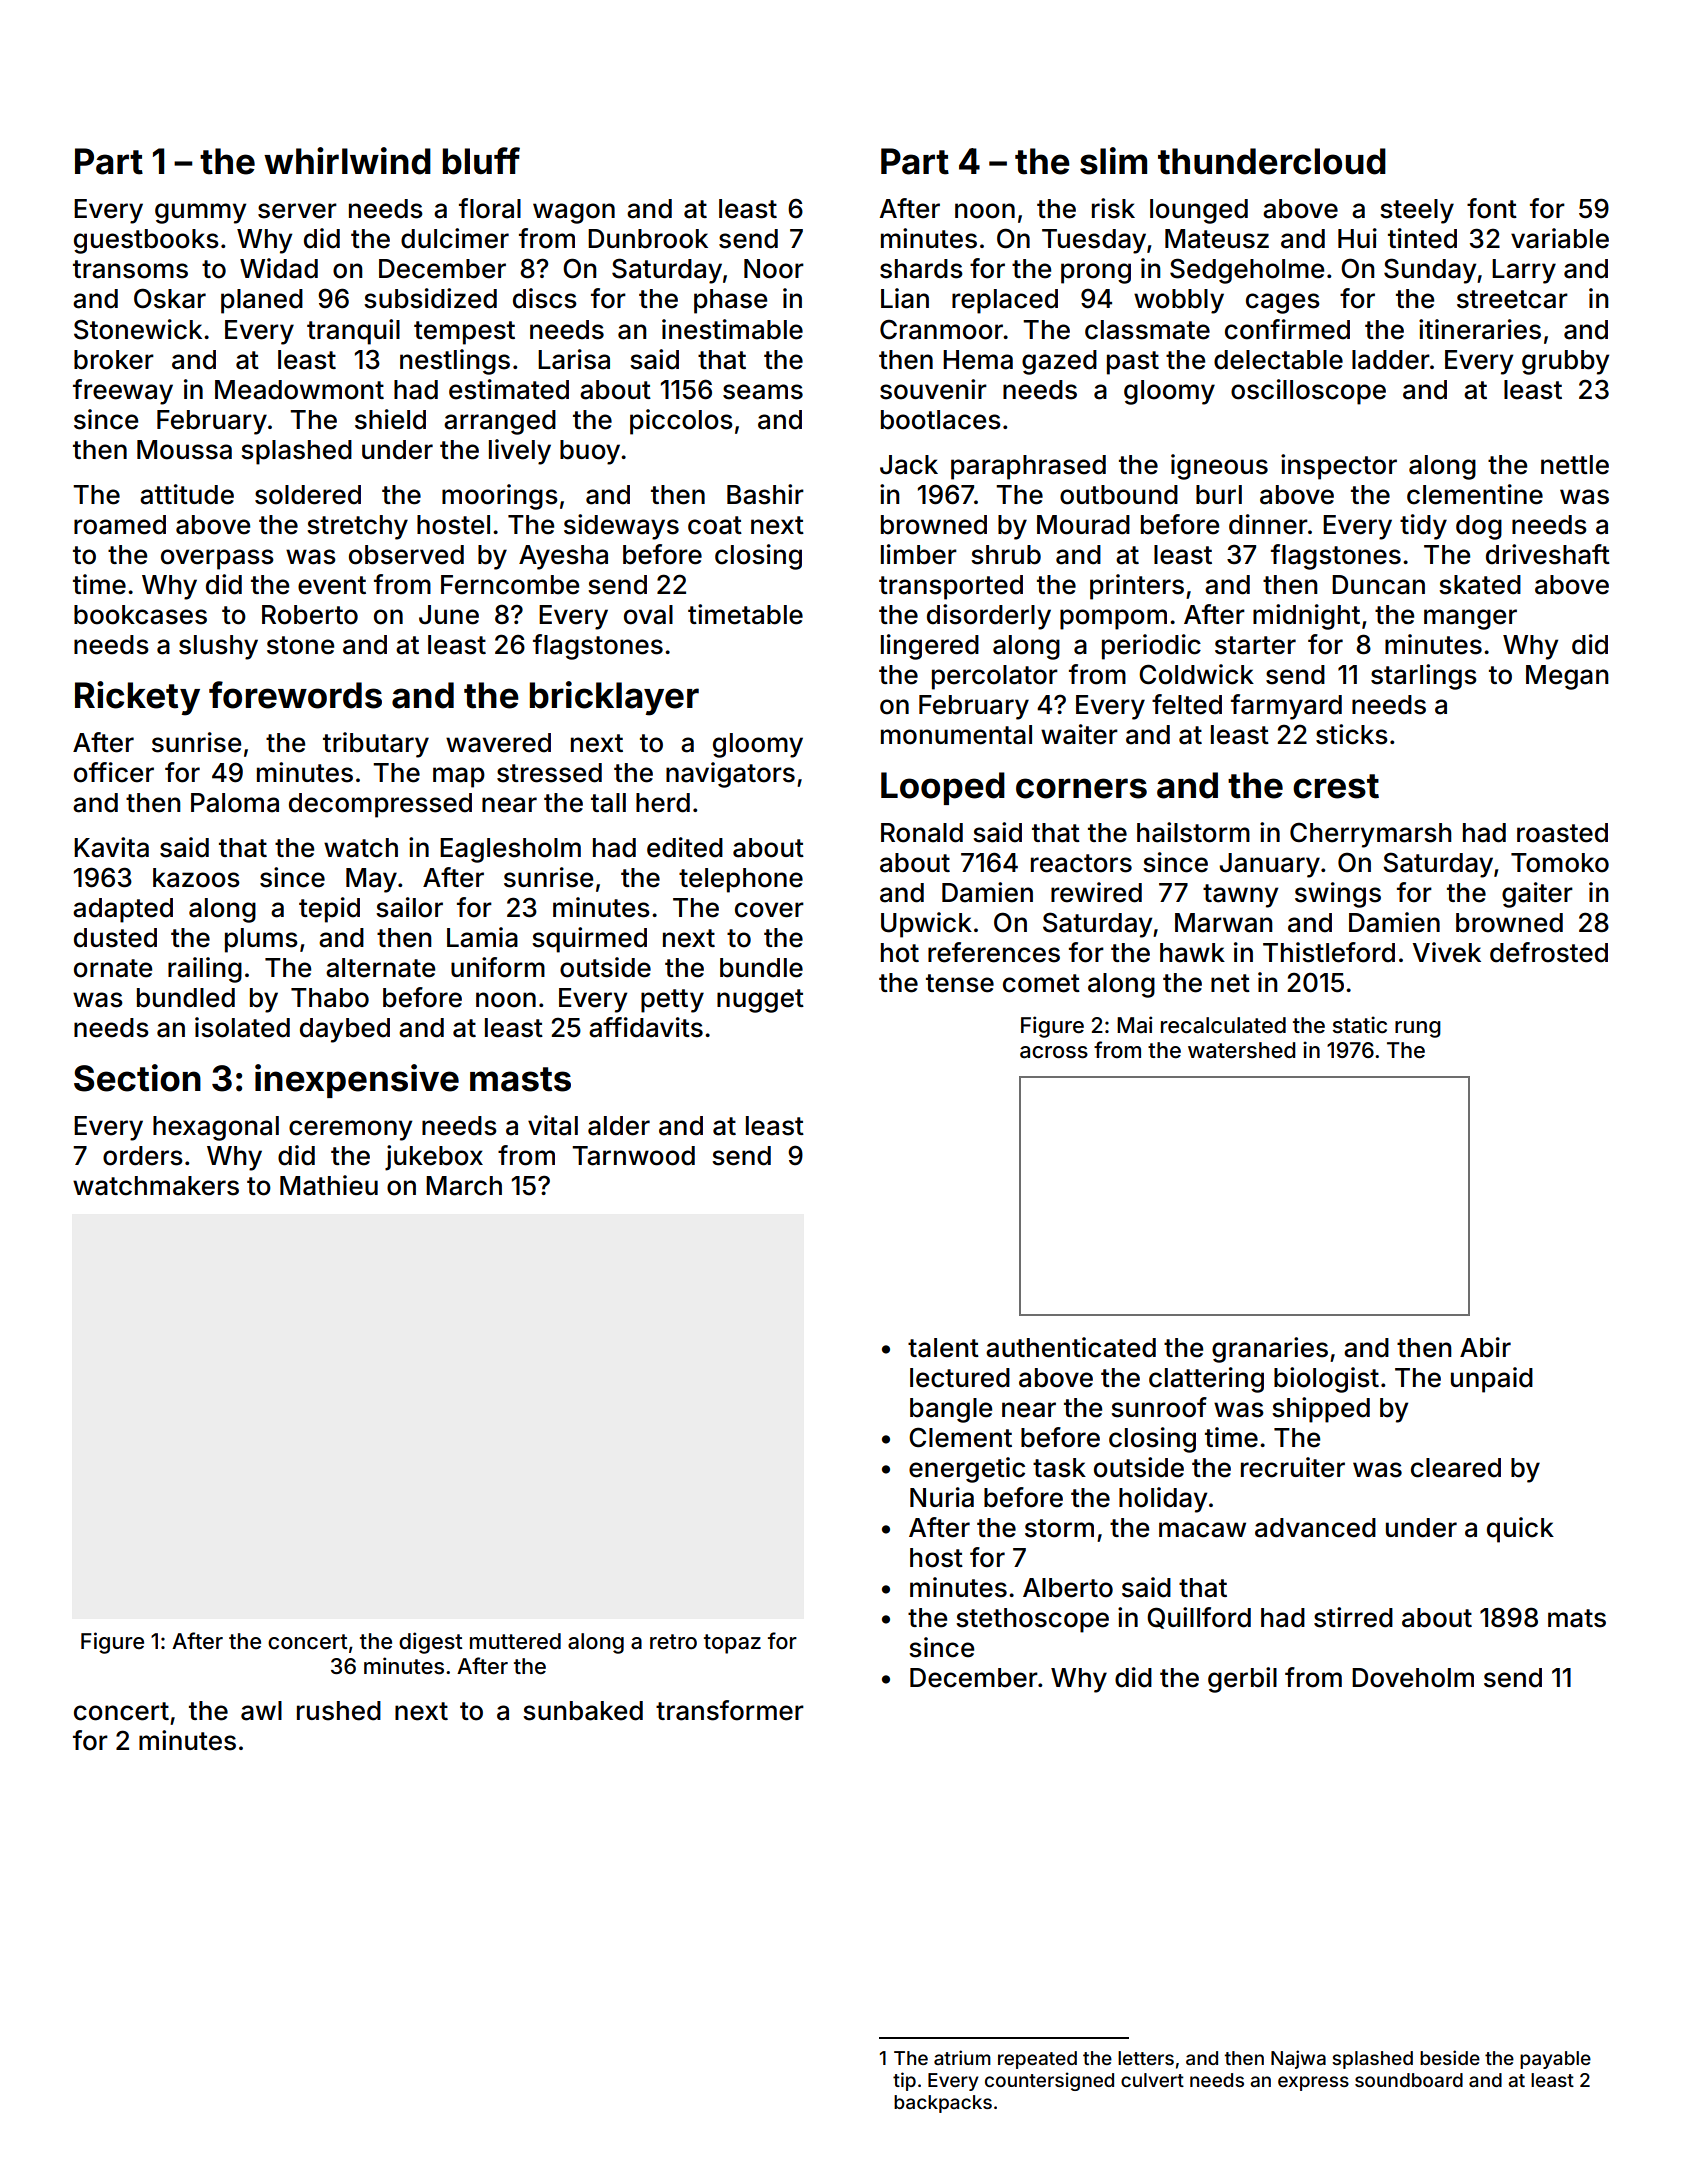  What do you see at coordinates (921, 269) in the image?
I see `shards` at bounding box center [921, 269].
